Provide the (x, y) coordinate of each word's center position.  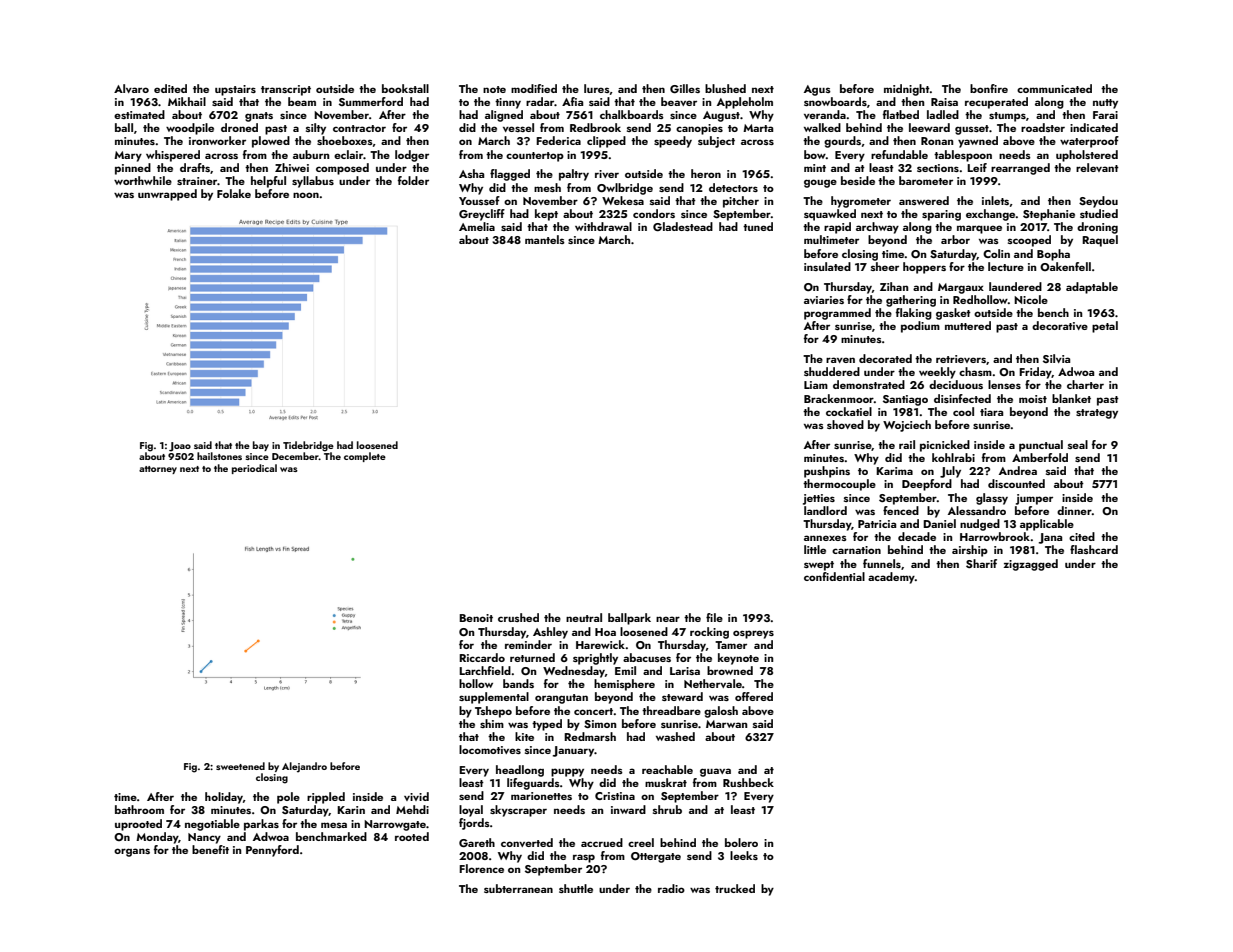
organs (132, 852)
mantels (545, 239)
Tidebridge (308, 446)
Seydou (1098, 202)
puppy (567, 772)
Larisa (685, 671)
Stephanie (1049, 215)
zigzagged (1031, 565)
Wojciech (907, 426)
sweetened (240, 766)
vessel (518, 127)
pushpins (827, 472)
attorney (158, 470)
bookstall (405, 88)
